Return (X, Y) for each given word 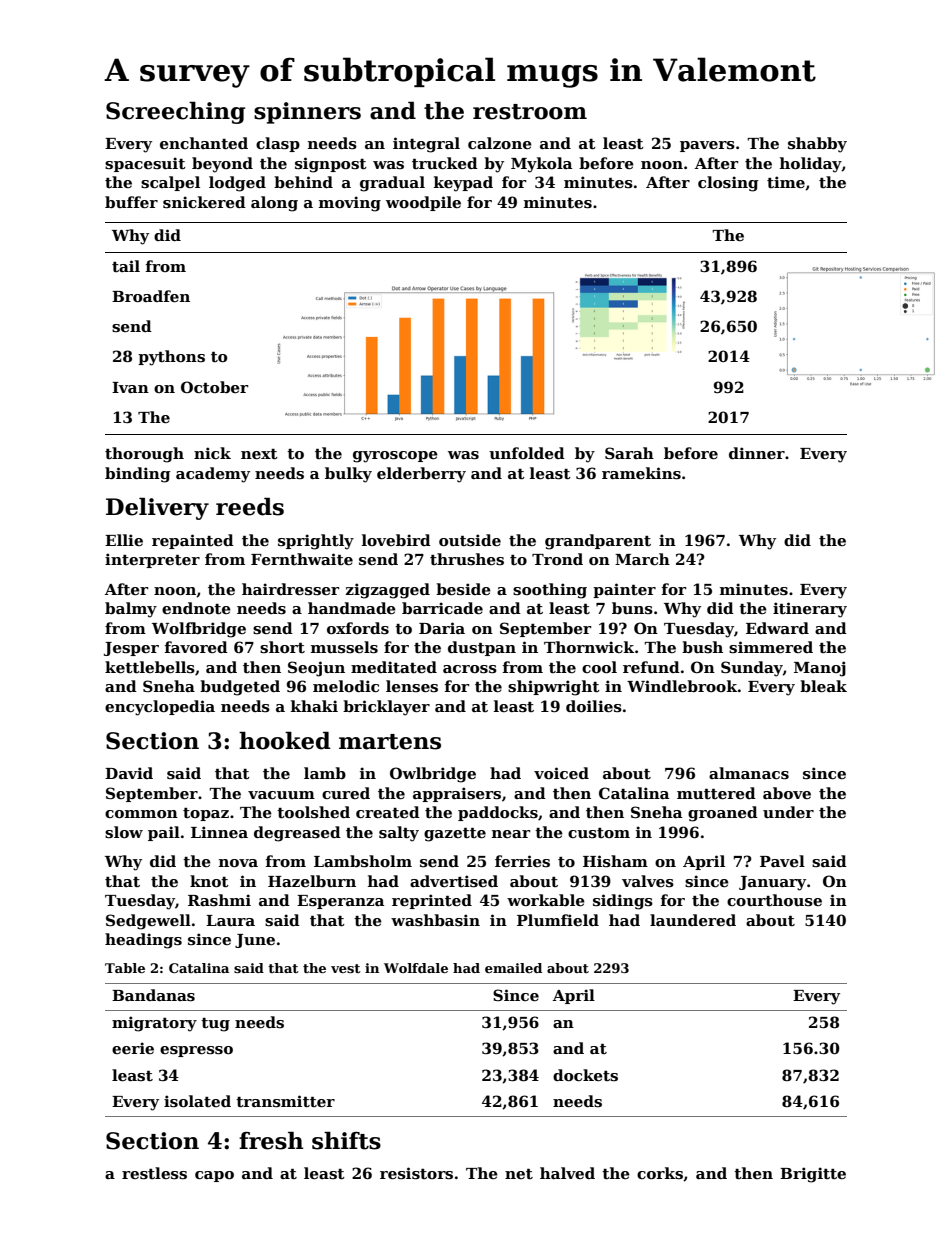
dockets (585, 1075)
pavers (707, 146)
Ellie (124, 540)
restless (154, 1173)
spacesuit (145, 164)
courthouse (774, 900)
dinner (757, 453)
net (519, 1174)
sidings (623, 902)
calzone (500, 143)
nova (238, 863)
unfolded (527, 453)
